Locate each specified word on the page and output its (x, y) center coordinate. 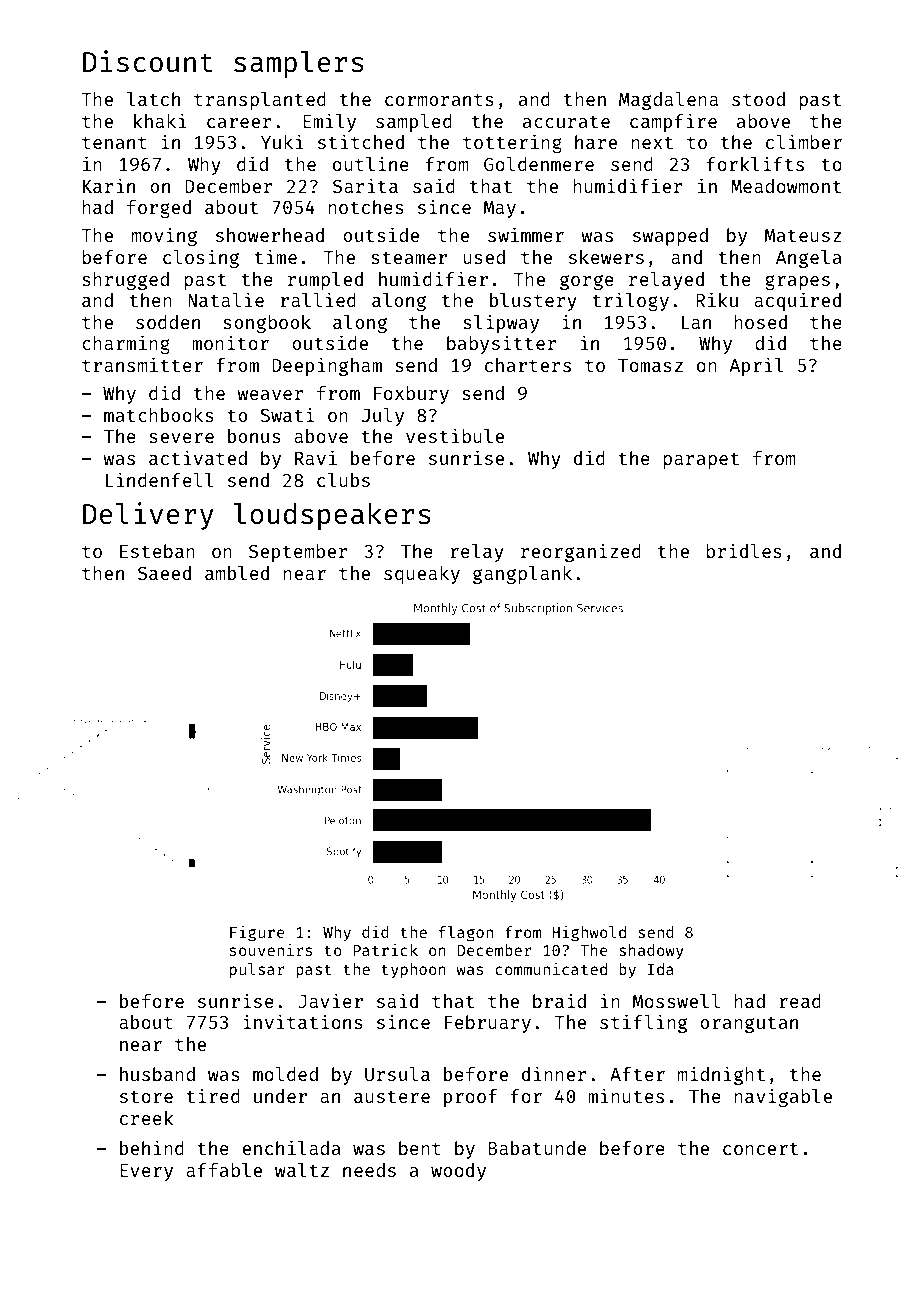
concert (760, 1148)
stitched (361, 141)
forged (159, 209)
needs (369, 1170)
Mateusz (803, 235)
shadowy (651, 952)
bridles (744, 550)
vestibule (455, 435)
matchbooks (159, 415)
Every (146, 1172)
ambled (237, 573)
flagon (466, 934)
